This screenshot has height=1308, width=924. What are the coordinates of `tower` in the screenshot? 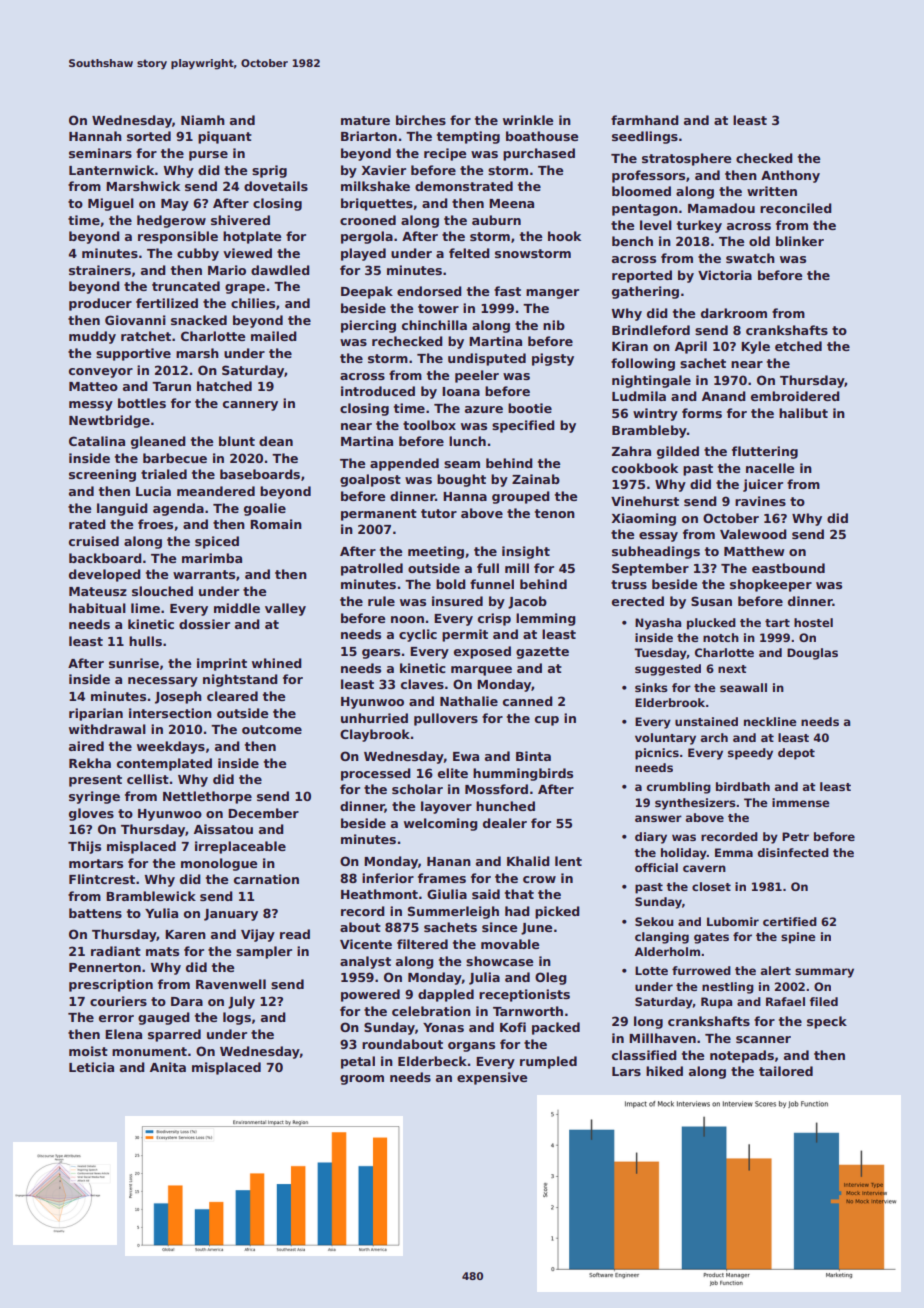 It's located at (438, 308).
